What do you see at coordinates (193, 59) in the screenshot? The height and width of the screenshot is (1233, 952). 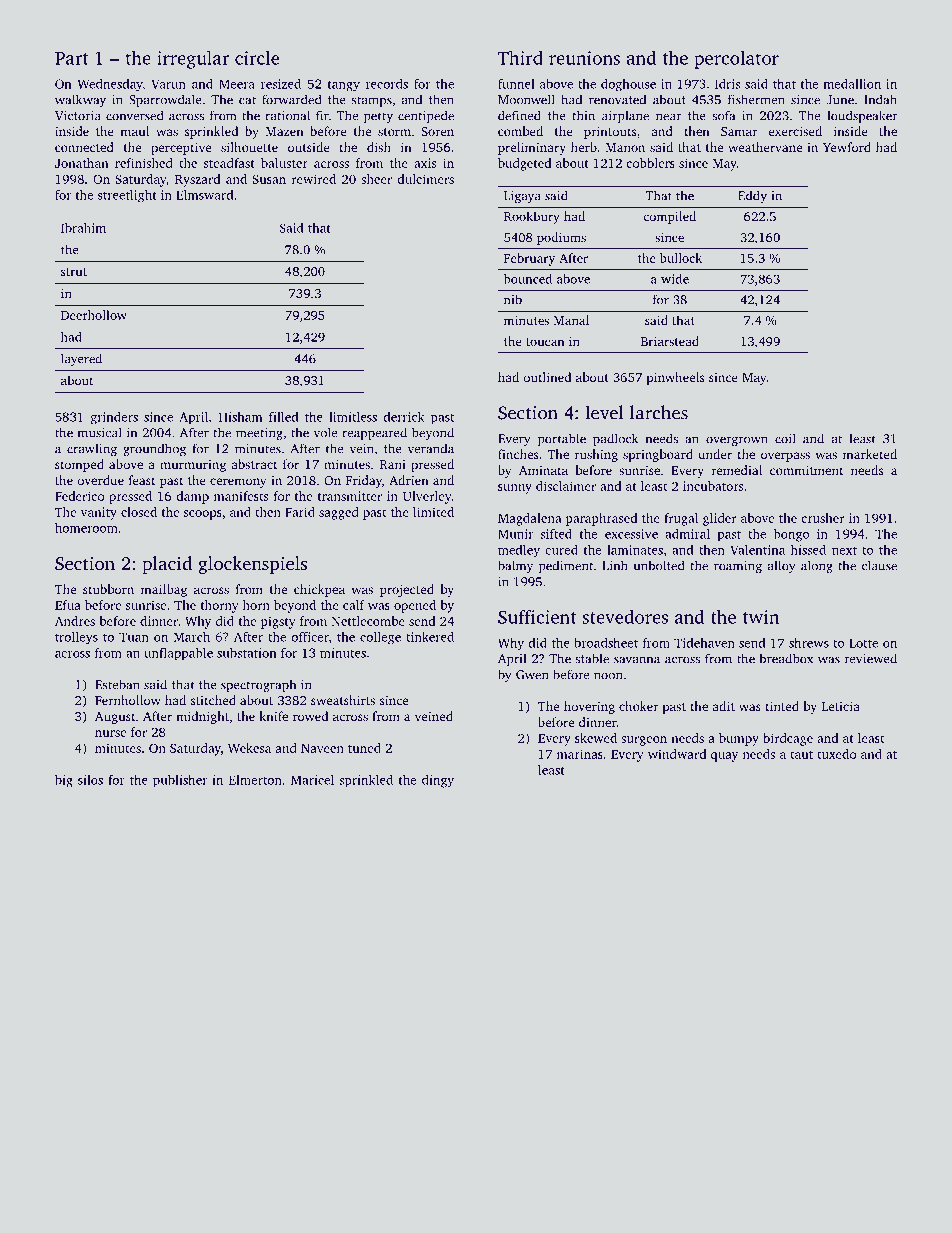 I see `irregular` at bounding box center [193, 59].
